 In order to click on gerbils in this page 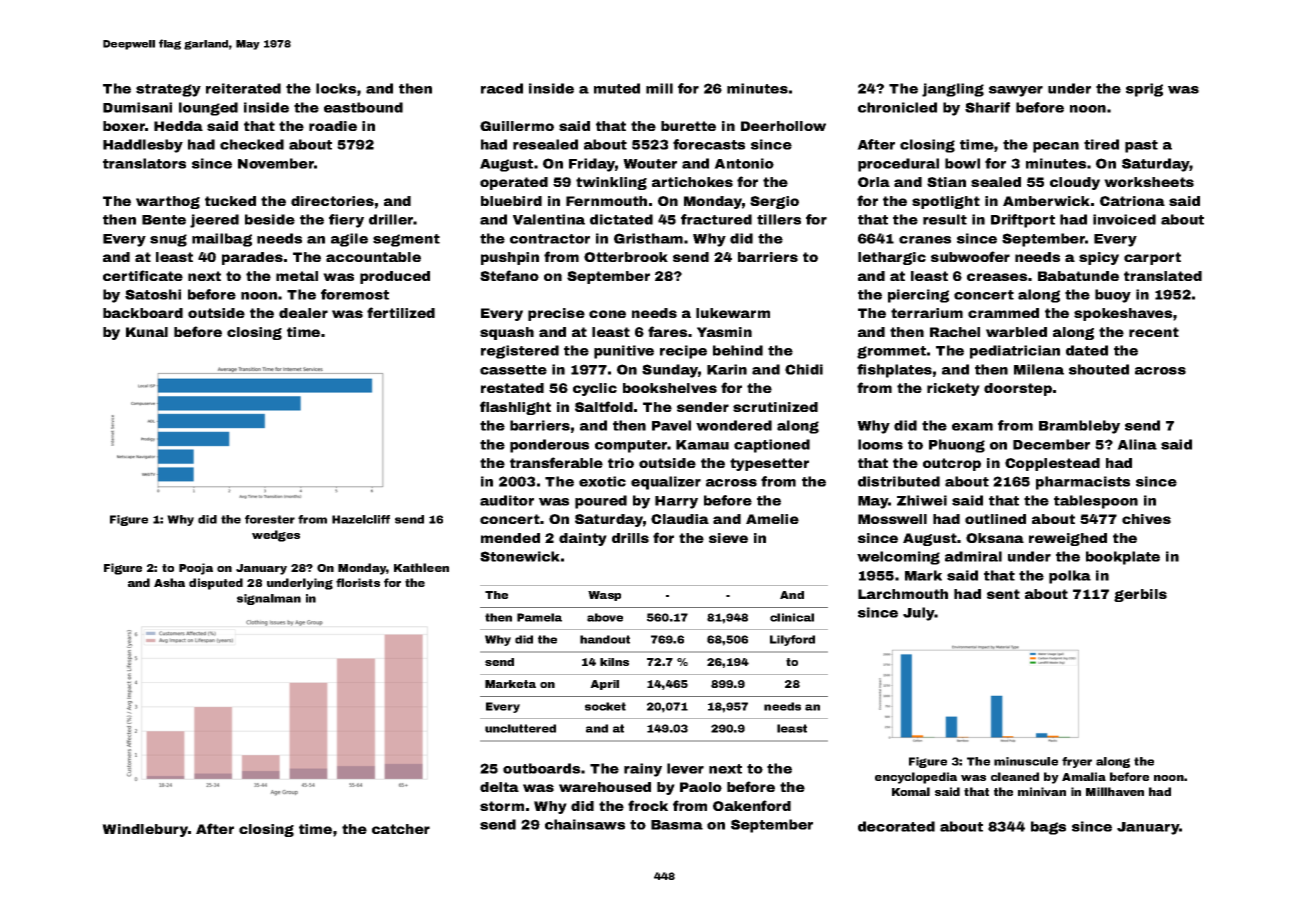, I will do `click(1140, 595)`.
